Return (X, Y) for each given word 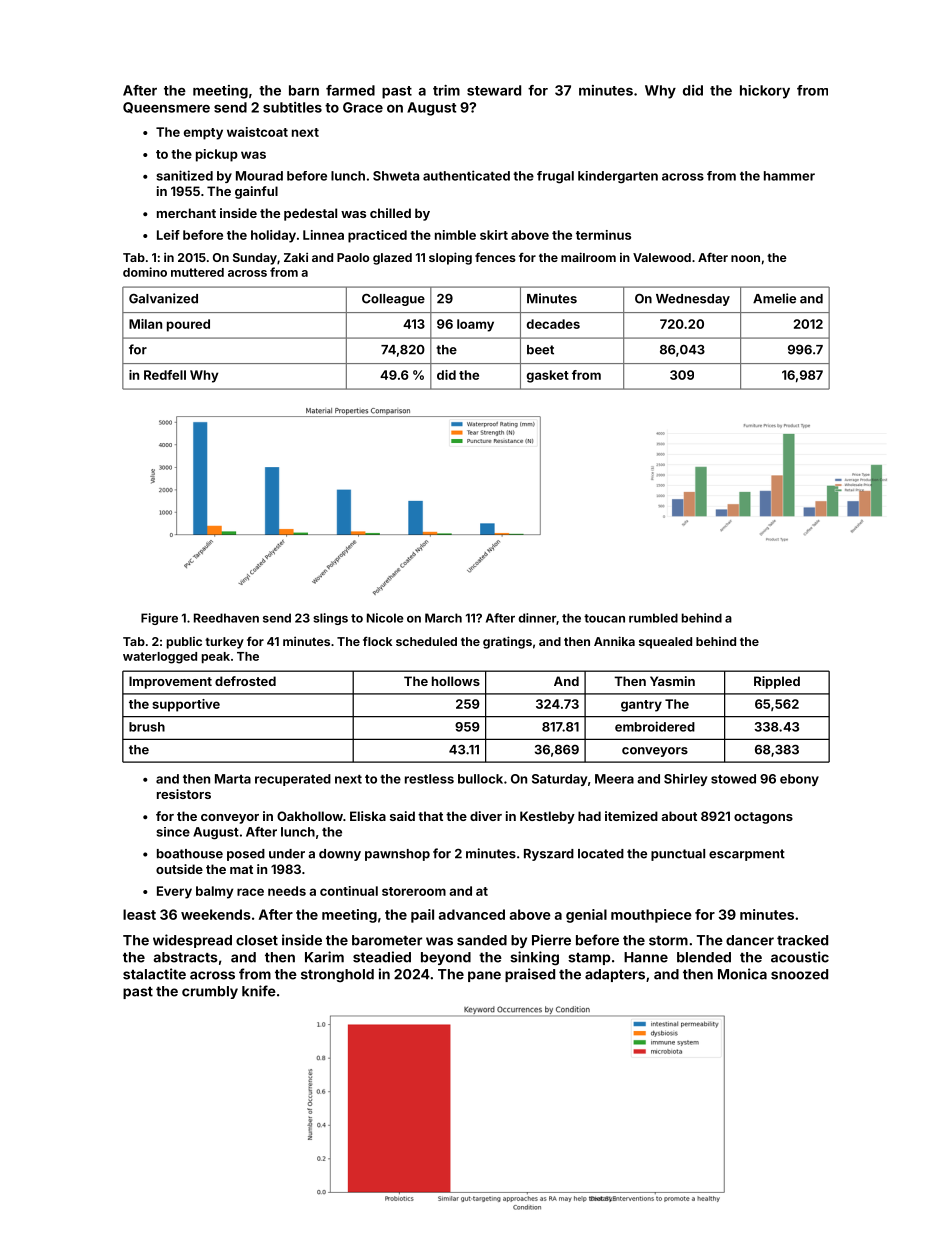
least (139, 914)
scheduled (426, 641)
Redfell (165, 375)
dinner (537, 618)
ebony (799, 780)
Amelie (774, 298)
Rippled (777, 682)
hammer (789, 176)
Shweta (396, 176)
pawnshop (397, 855)
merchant (186, 213)
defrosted (245, 681)
